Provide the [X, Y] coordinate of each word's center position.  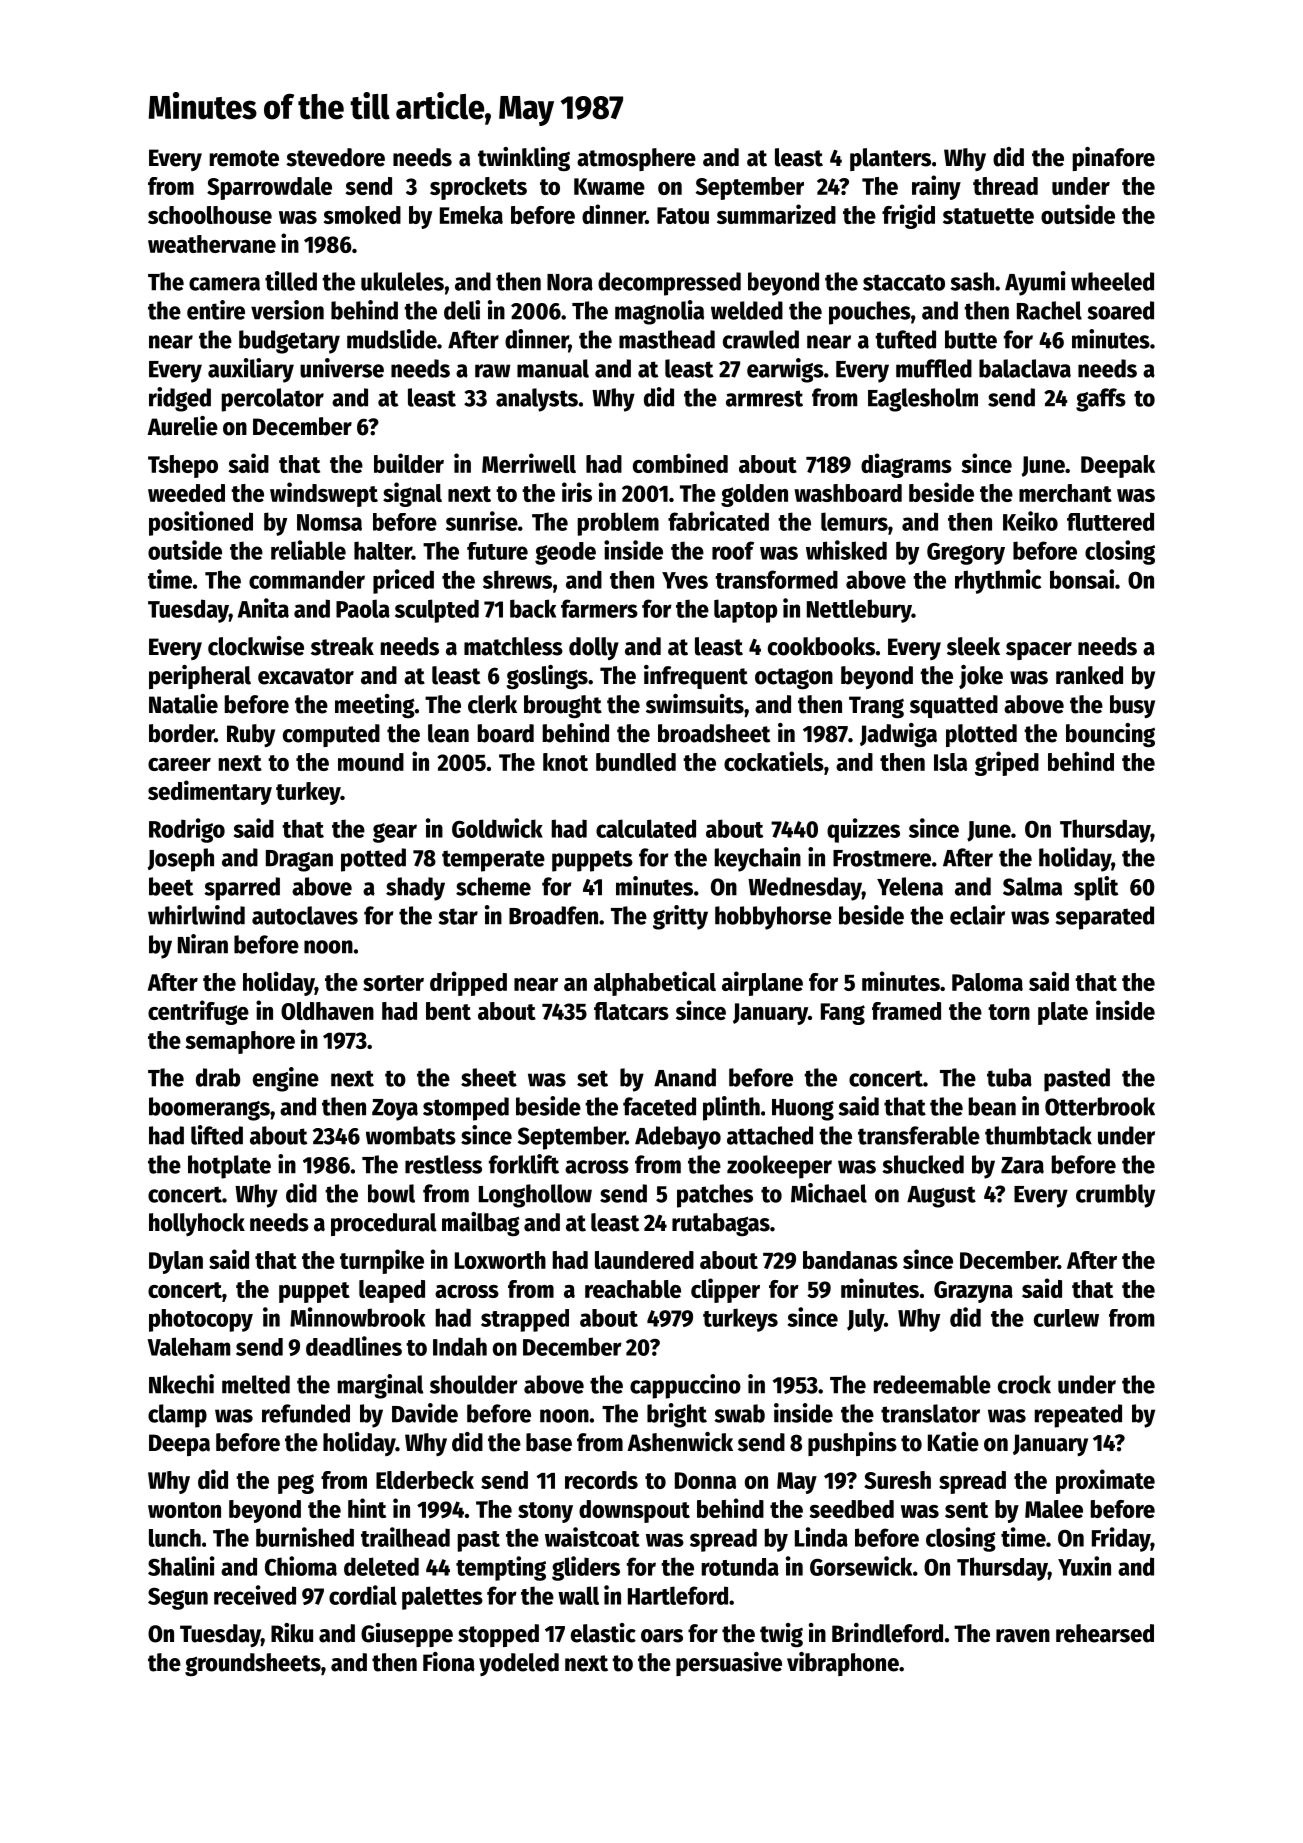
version [287, 310]
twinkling [524, 159]
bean [992, 1106]
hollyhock [197, 1224]
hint [367, 1508]
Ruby [251, 735]
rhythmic [998, 581]
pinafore [1114, 159]
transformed [776, 579]
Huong [803, 1110]
